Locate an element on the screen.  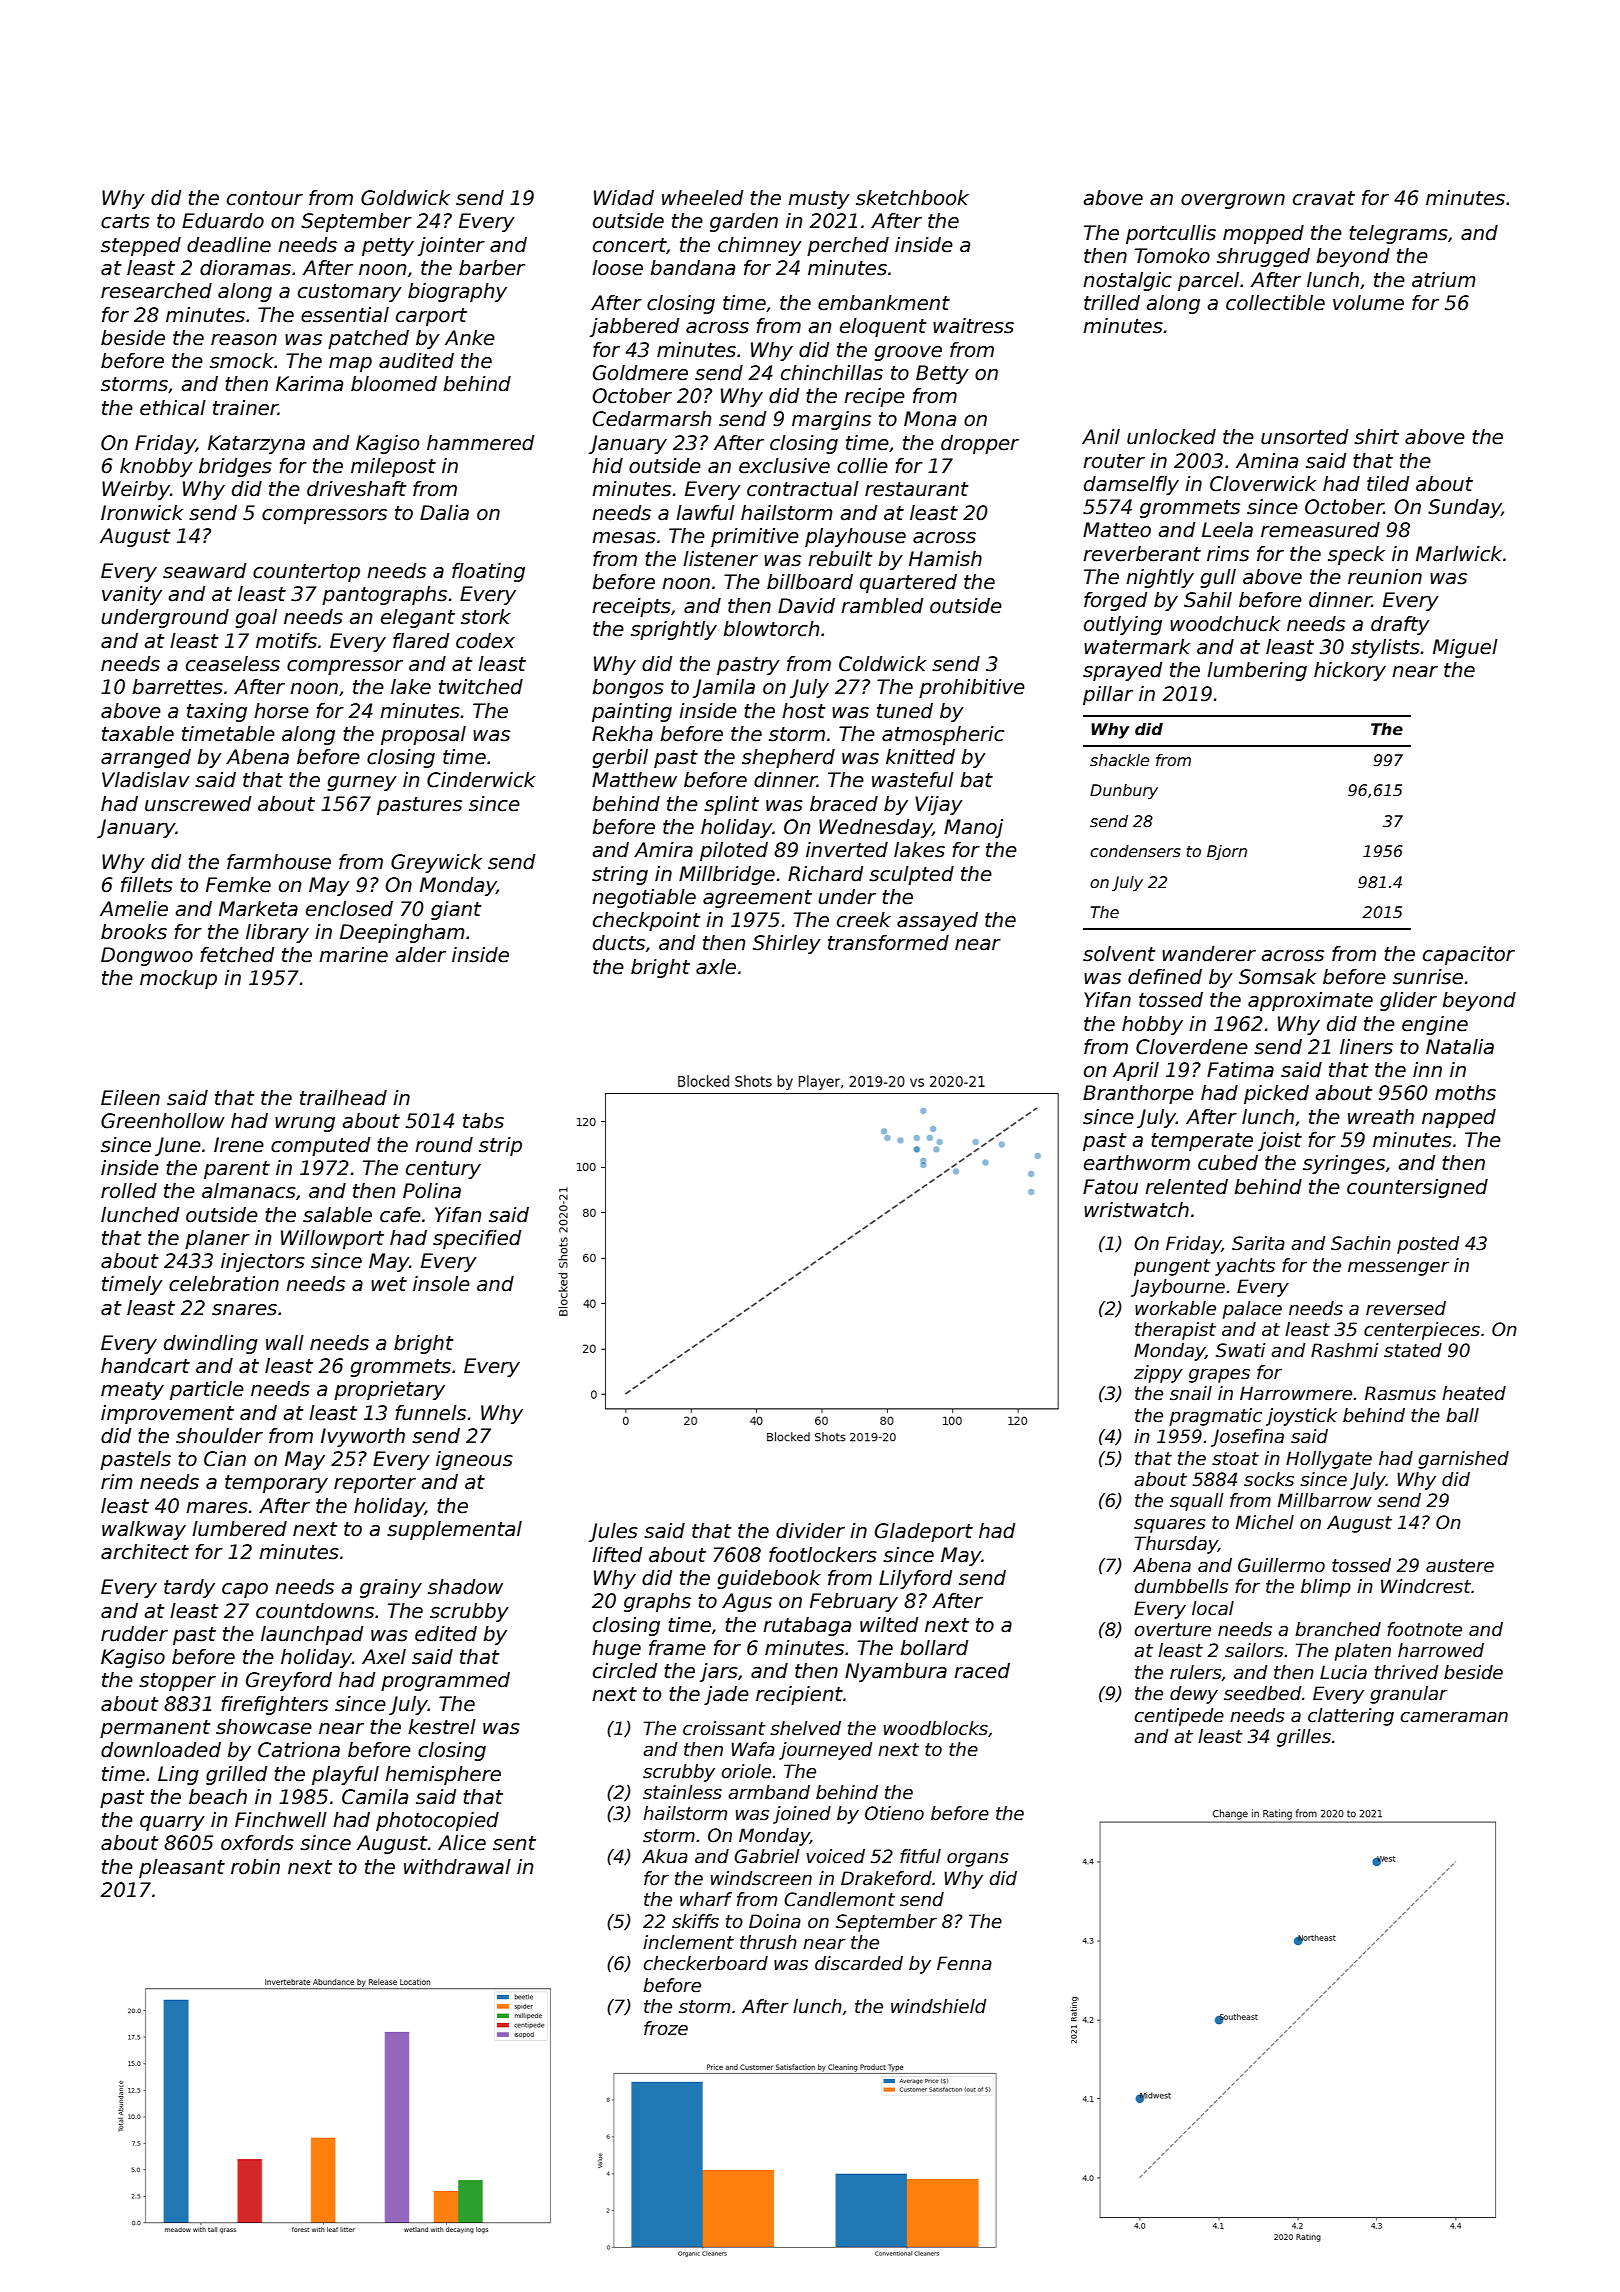
windshield is located at coordinates (939, 2006).
